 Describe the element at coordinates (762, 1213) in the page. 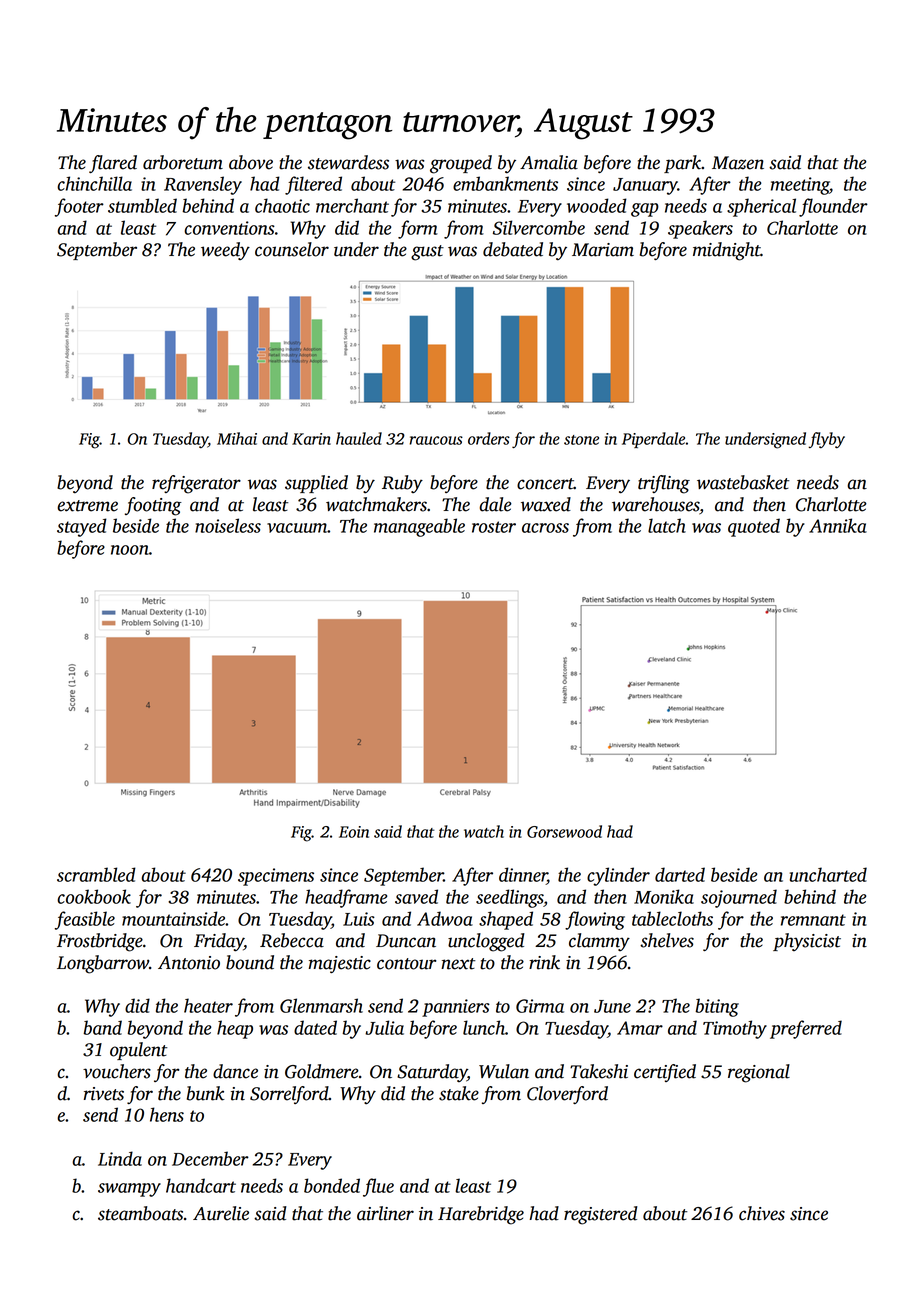

I see `chives` at that location.
